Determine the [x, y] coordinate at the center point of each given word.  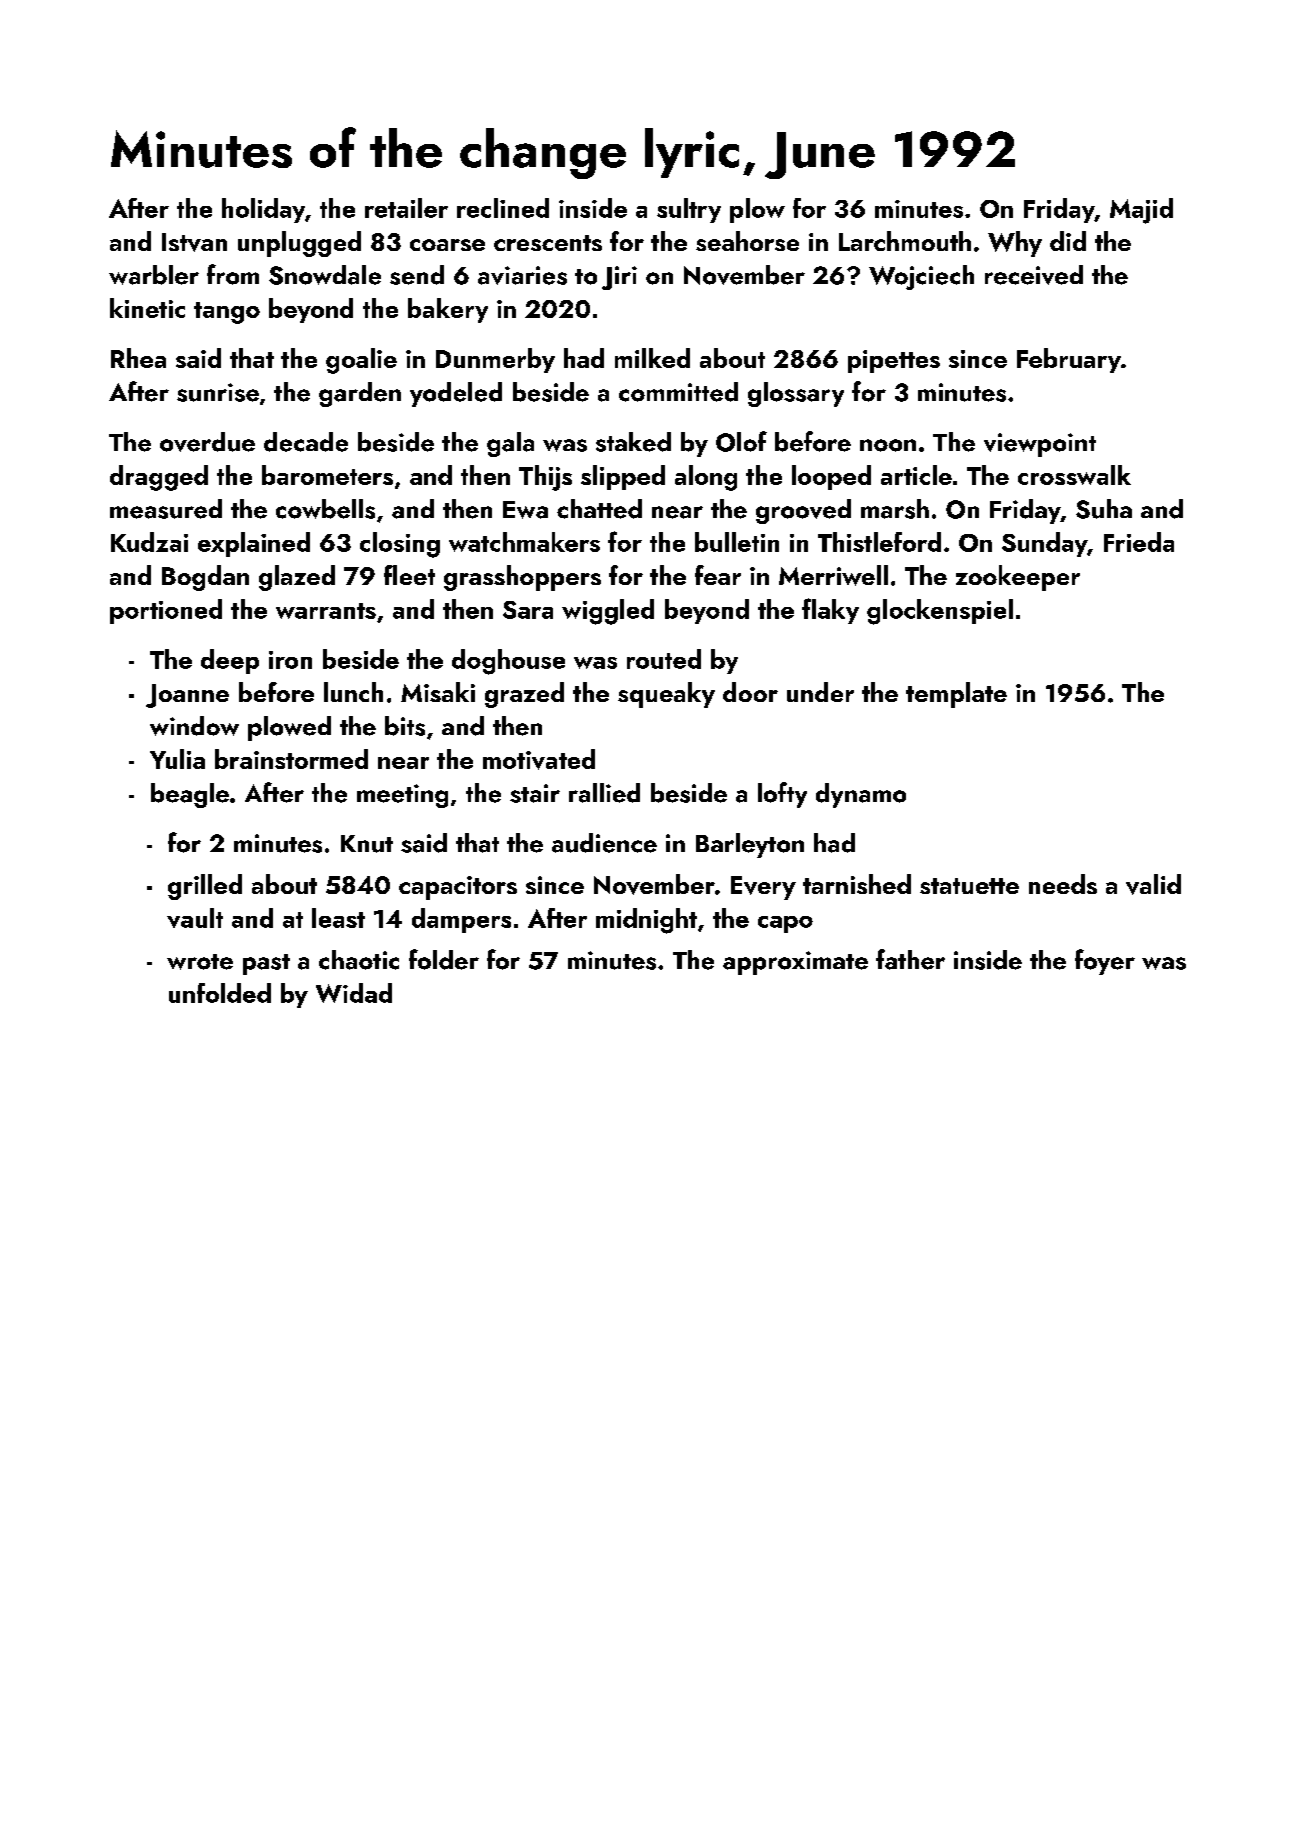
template [956, 695]
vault [195, 918]
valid [1153, 884]
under [820, 692]
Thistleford [879, 542]
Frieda [1139, 542]
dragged [159, 478]
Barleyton [750, 845]
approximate [795, 963]
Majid [1141, 211]
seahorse [747, 241]
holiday [263, 210]
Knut [367, 844]
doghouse [508, 662]
